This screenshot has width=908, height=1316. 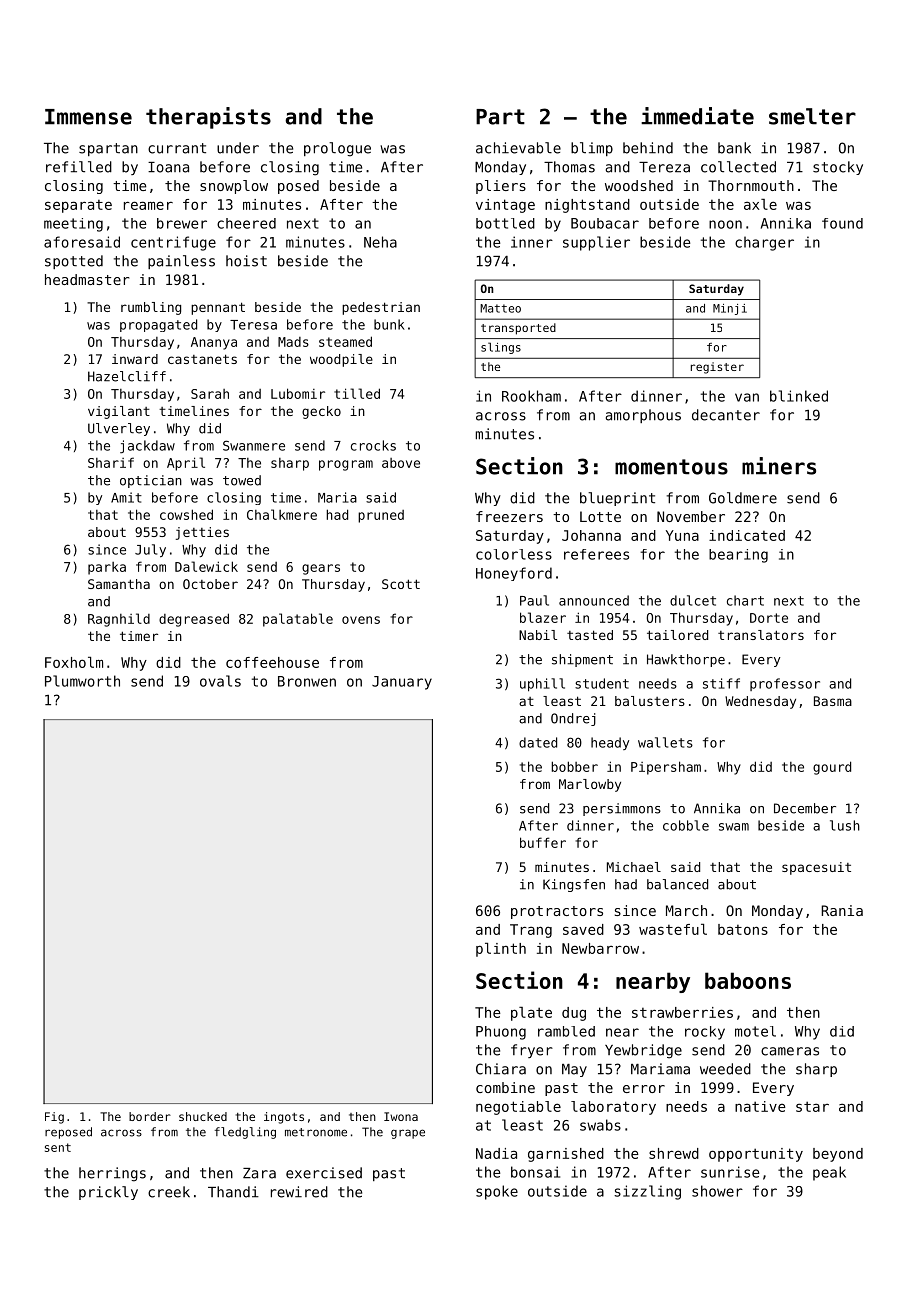 I want to click on Dalewick, so click(x=206, y=566).
